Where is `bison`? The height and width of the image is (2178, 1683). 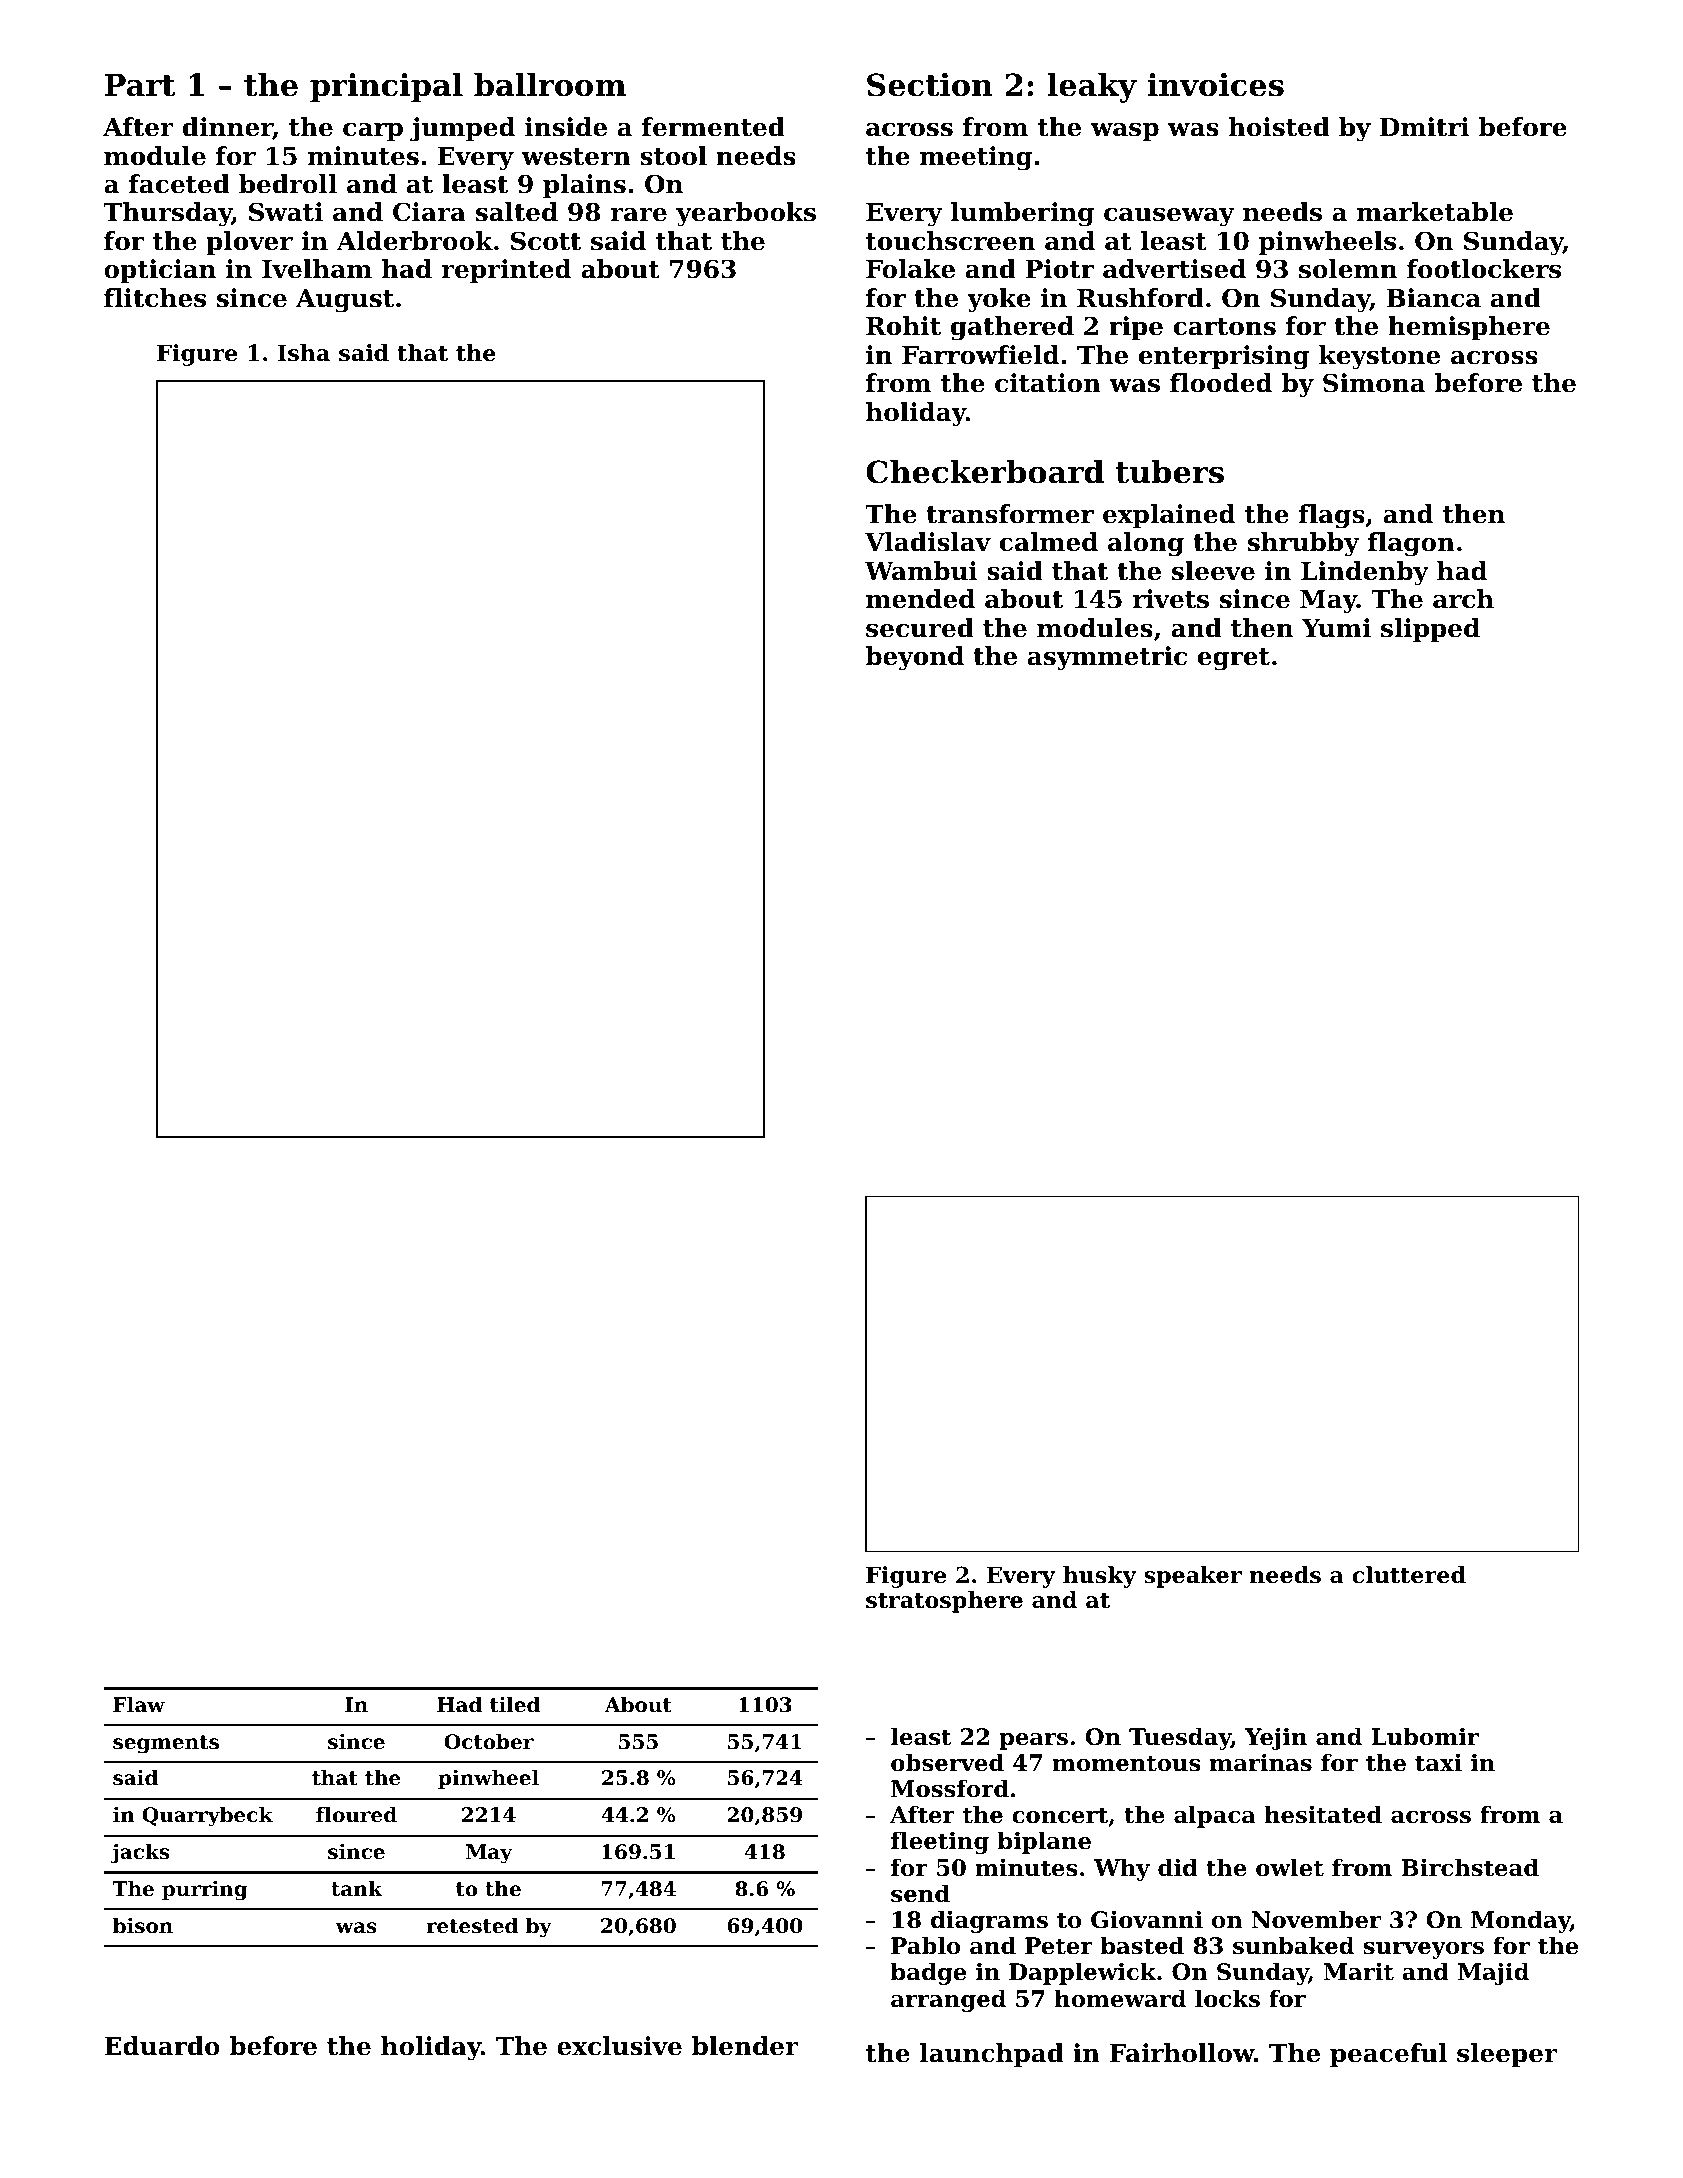 bison is located at coordinates (143, 1926).
